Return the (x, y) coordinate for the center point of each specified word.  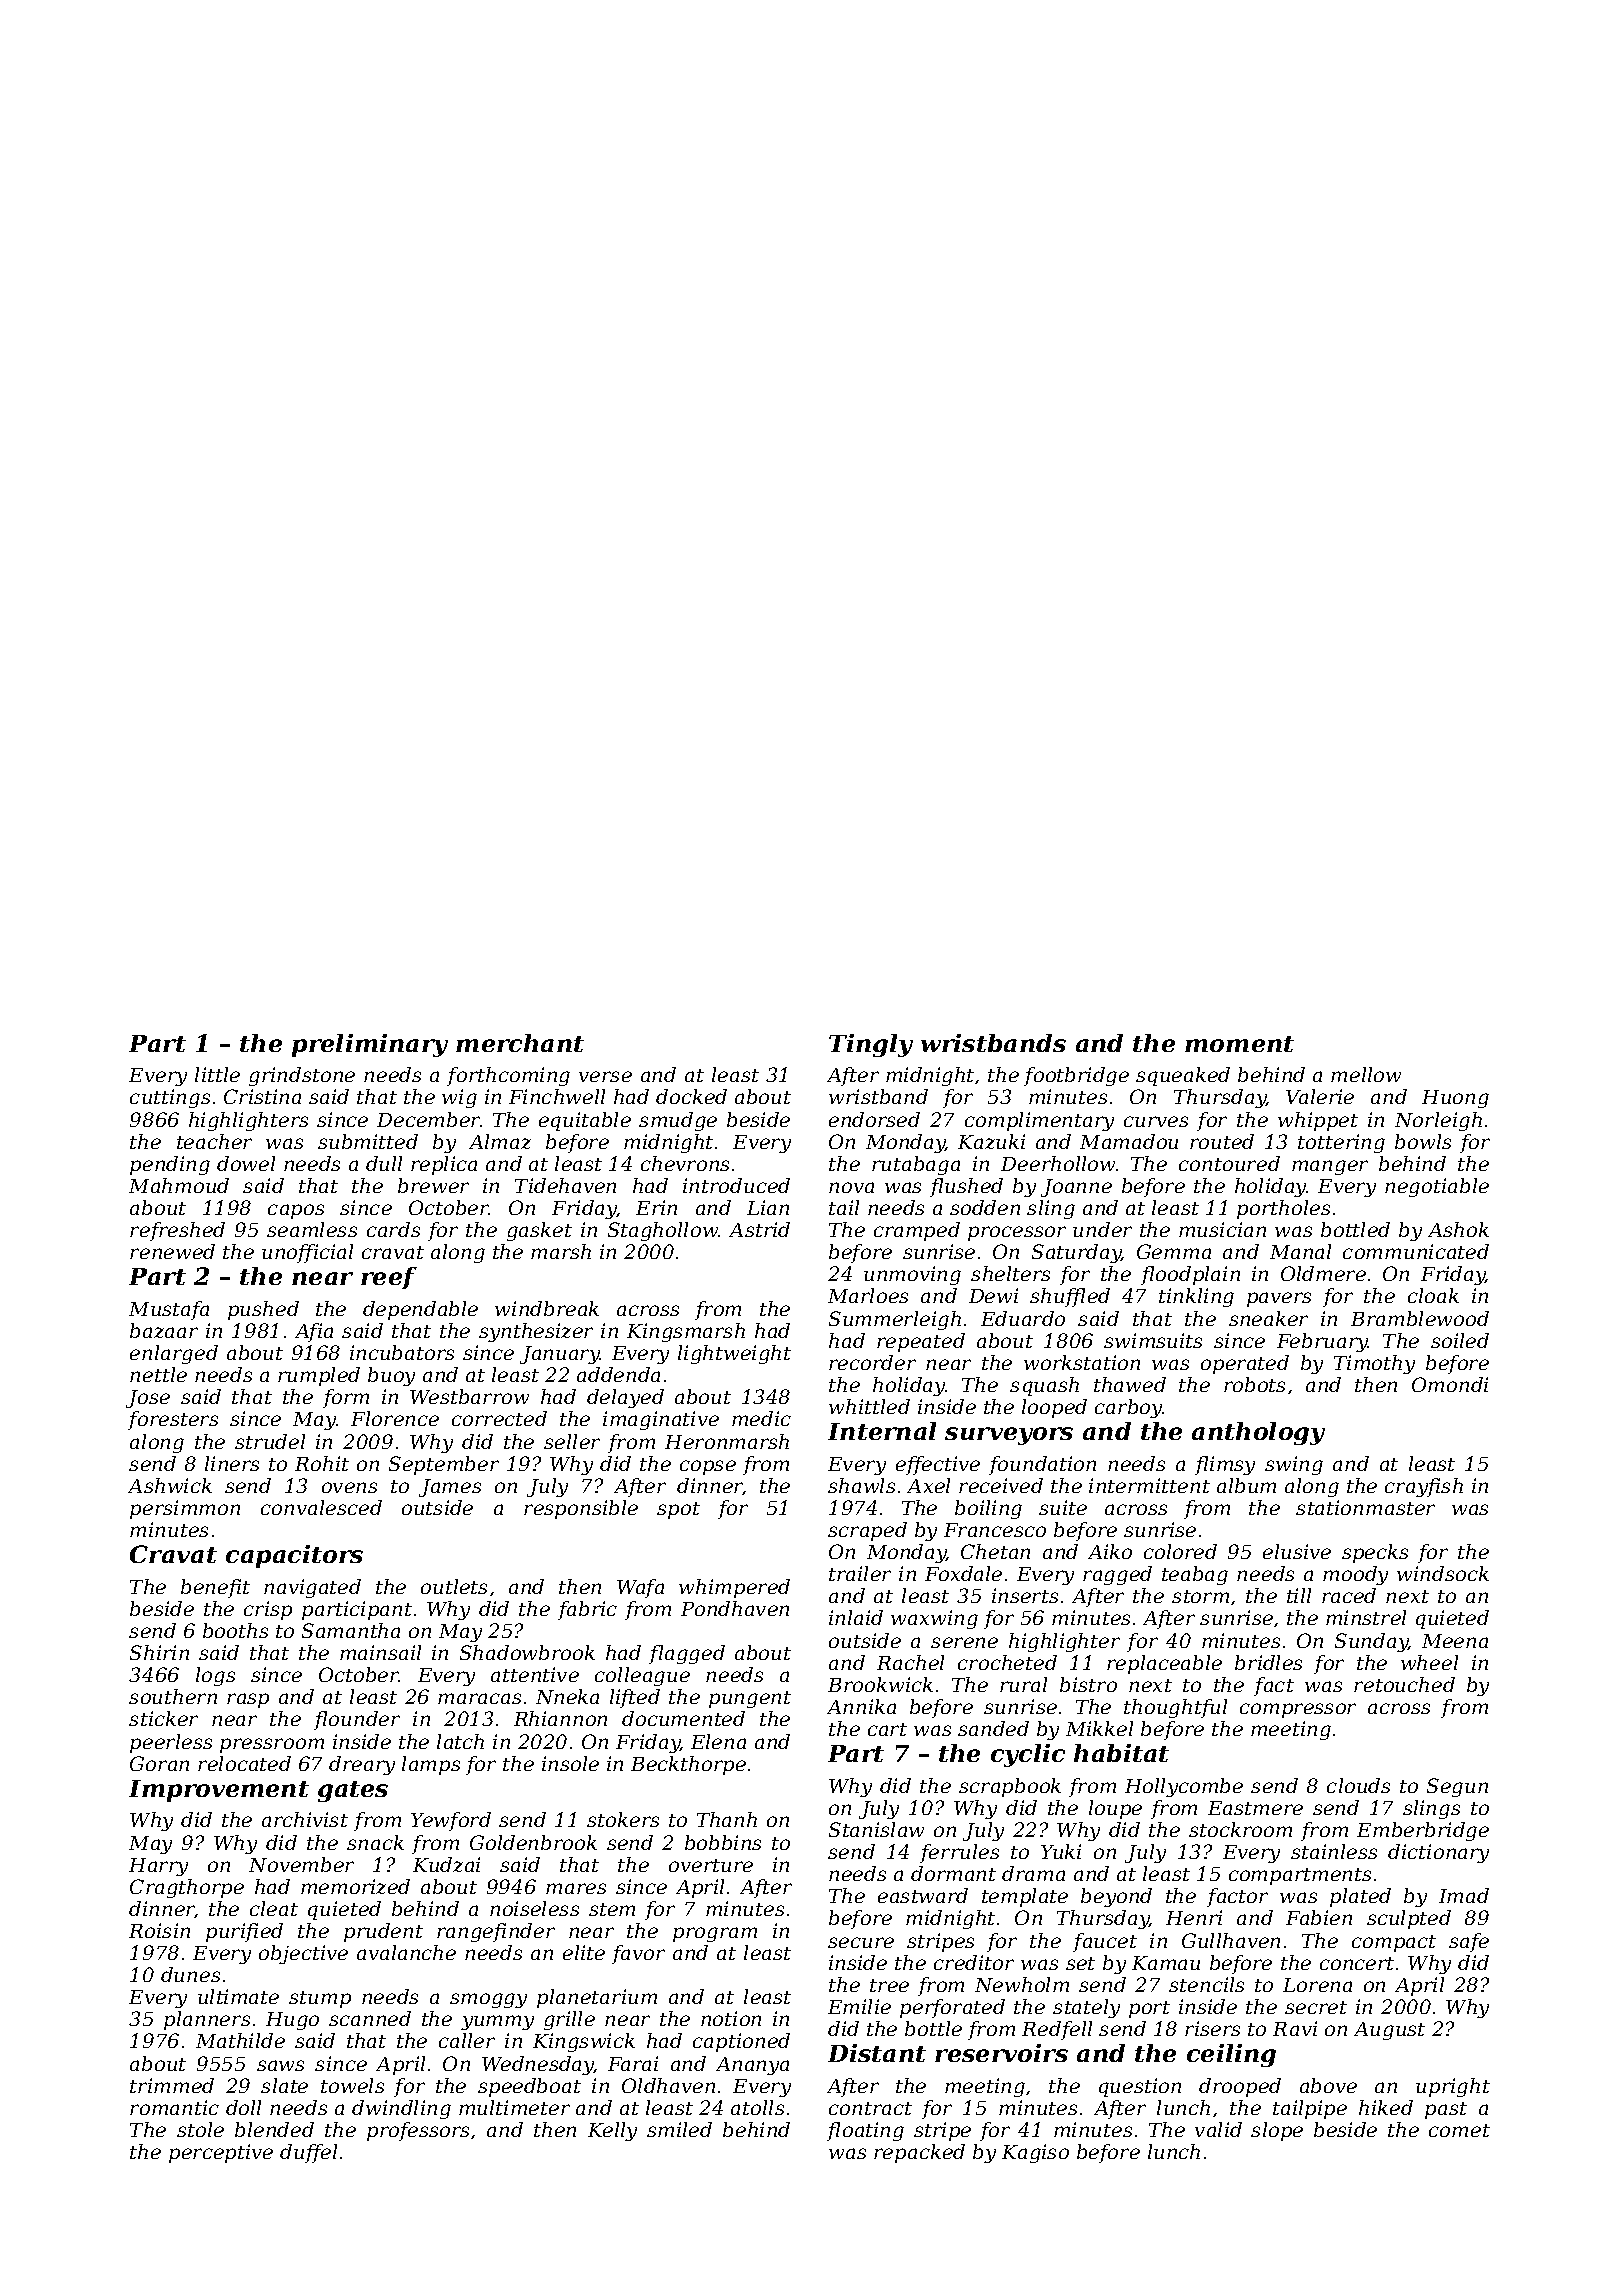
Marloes (868, 1295)
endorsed (874, 1119)
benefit (215, 1588)
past (1446, 2110)
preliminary (370, 1045)
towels (352, 2085)
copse (708, 1467)
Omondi (1450, 1384)
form (346, 1398)
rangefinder (496, 1932)
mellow (1366, 1074)
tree (889, 1985)
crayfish (1424, 1487)
